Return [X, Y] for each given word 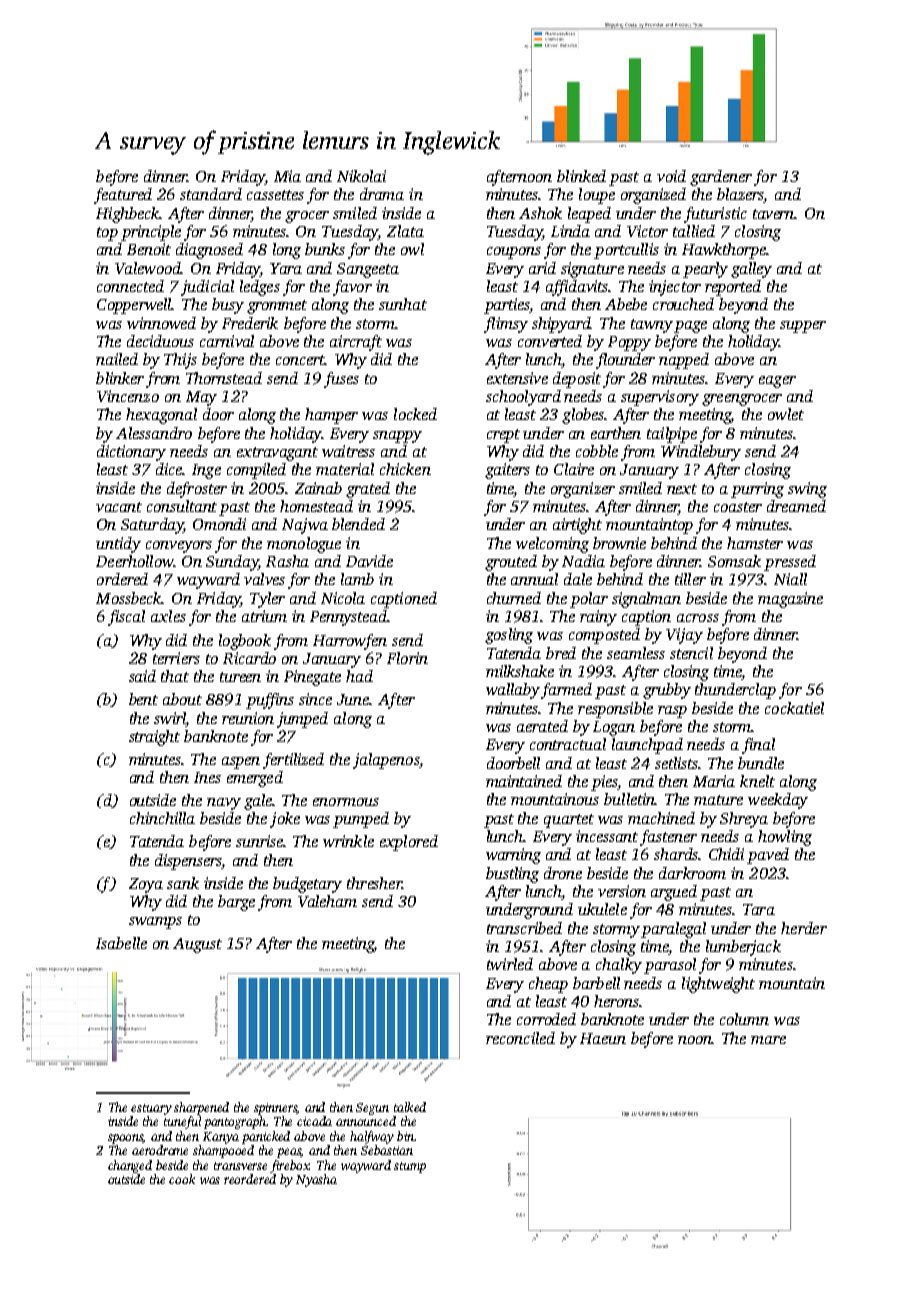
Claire [574, 469]
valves [264, 579]
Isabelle [121, 943]
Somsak [734, 561]
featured [123, 196]
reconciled [520, 1038]
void [671, 176]
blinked [581, 176]
